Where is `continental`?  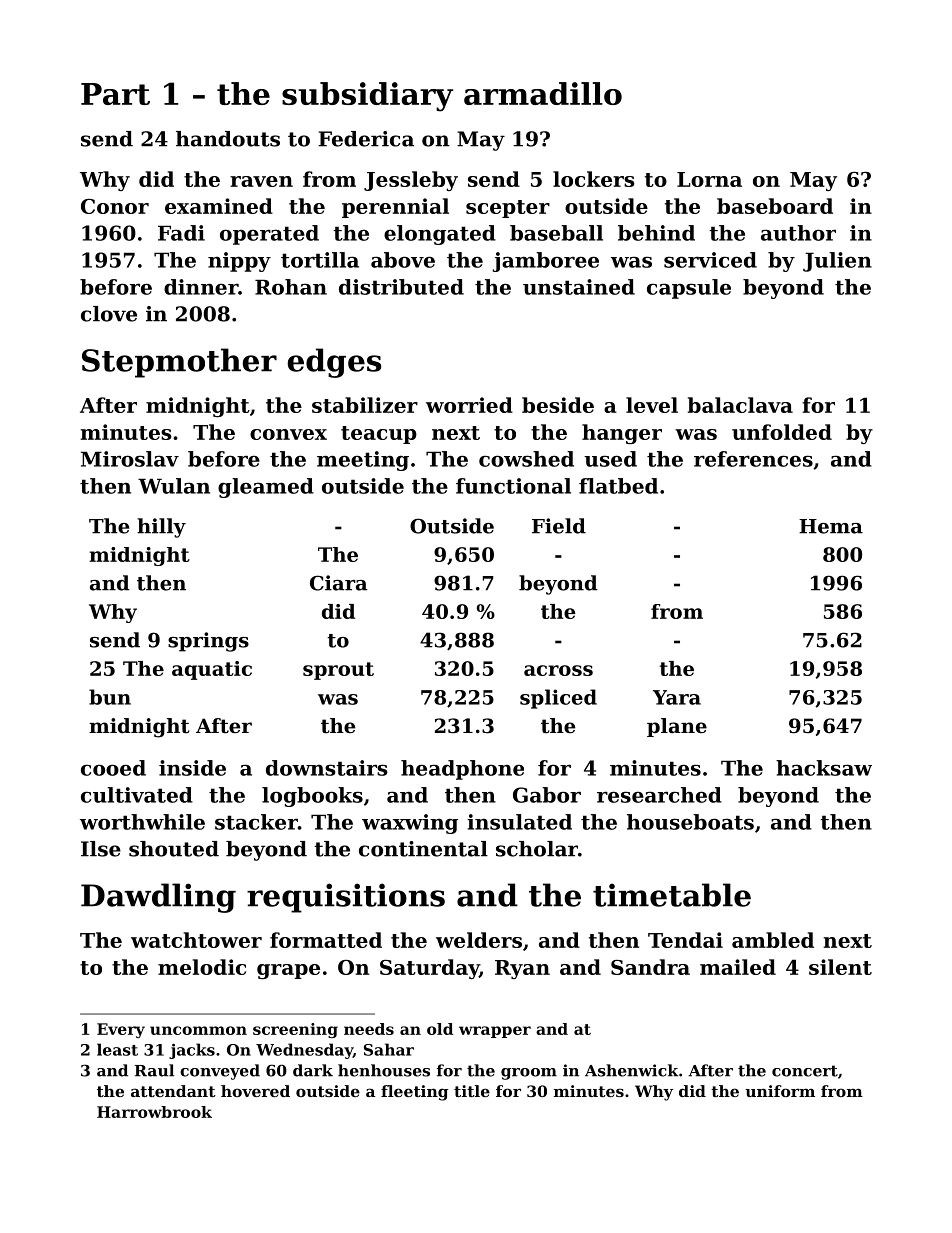 continental is located at coordinates (423, 849).
